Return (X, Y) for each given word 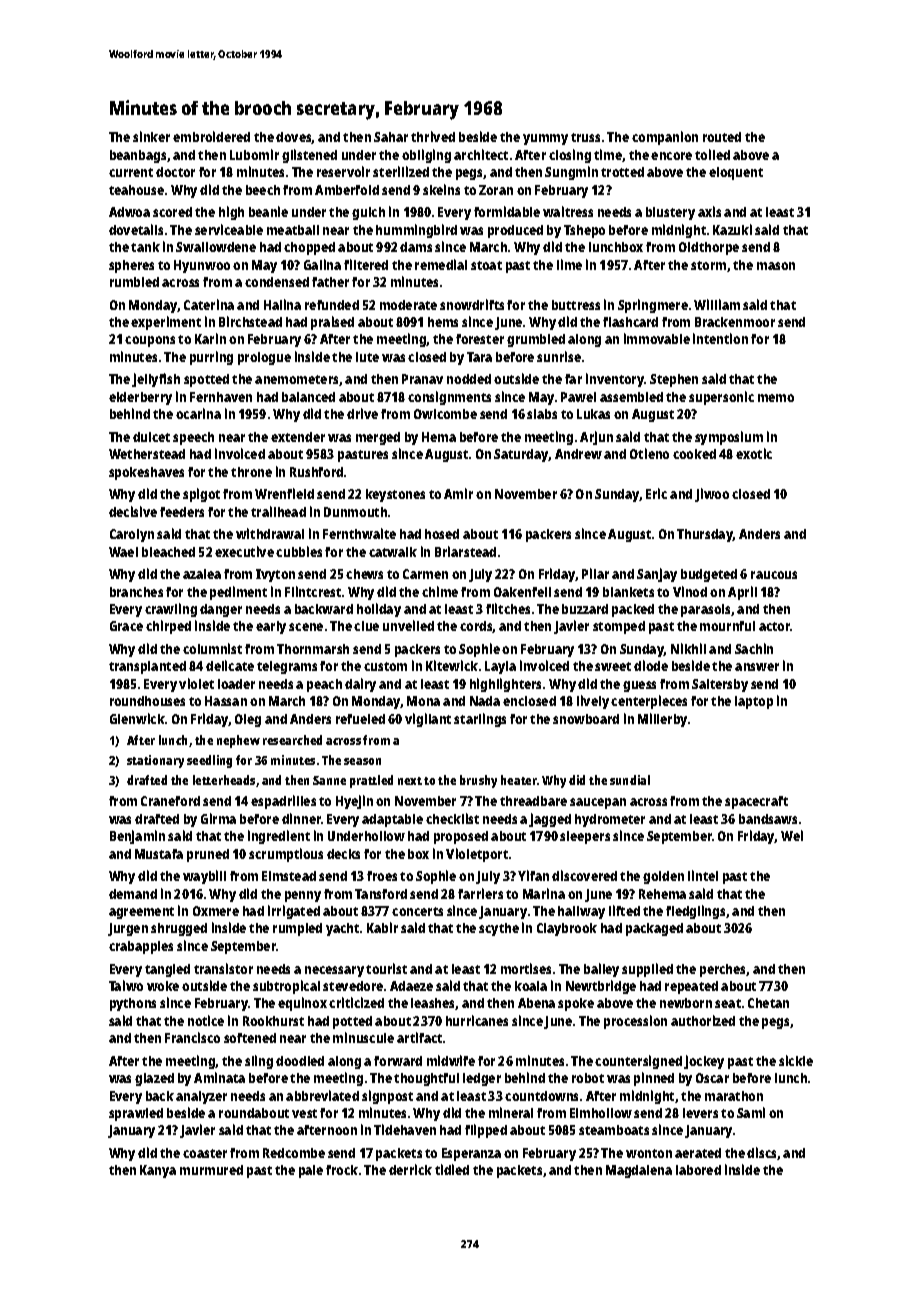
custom (385, 666)
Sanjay (657, 575)
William (717, 304)
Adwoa (129, 212)
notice (206, 1020)
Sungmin (571, 173)
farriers (480, 893)
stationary (155, 761)
